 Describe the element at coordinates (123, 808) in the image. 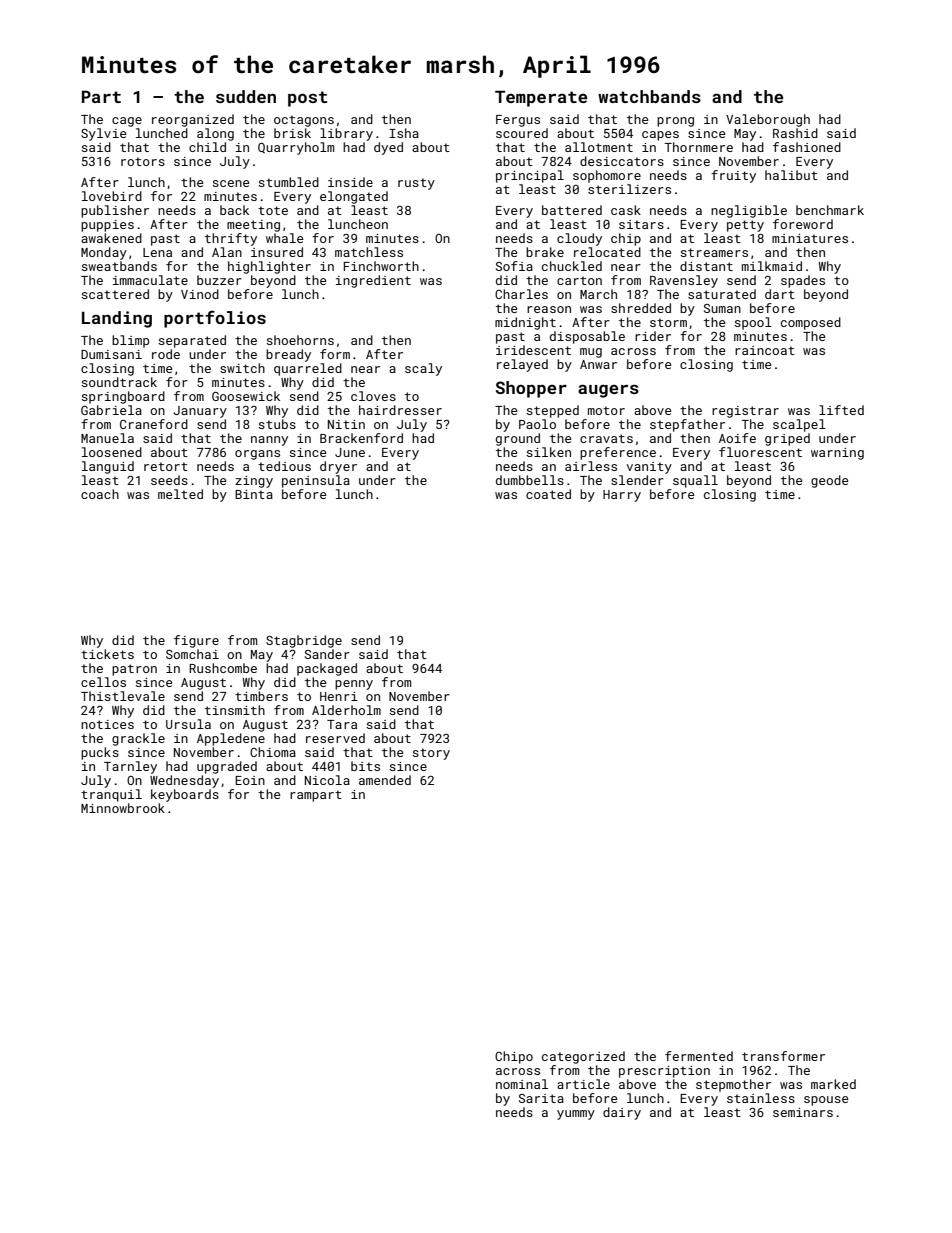

I see `Minnowbrook` at that location.
